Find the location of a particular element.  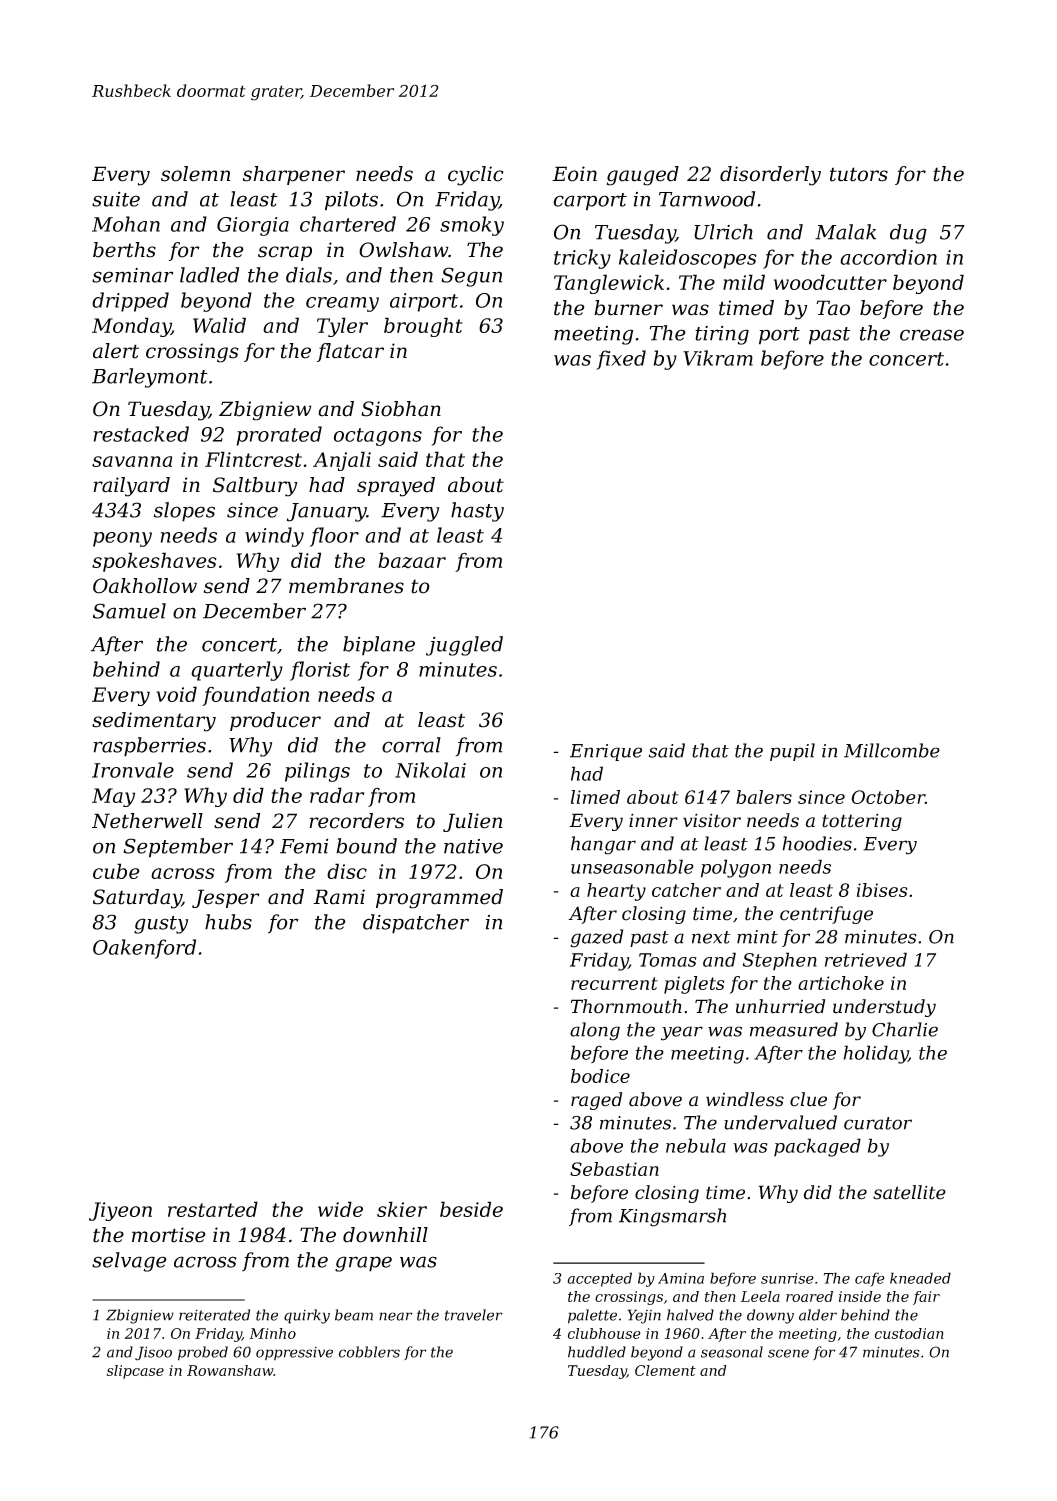

Oakenford is located at coordinates (144, 949).
